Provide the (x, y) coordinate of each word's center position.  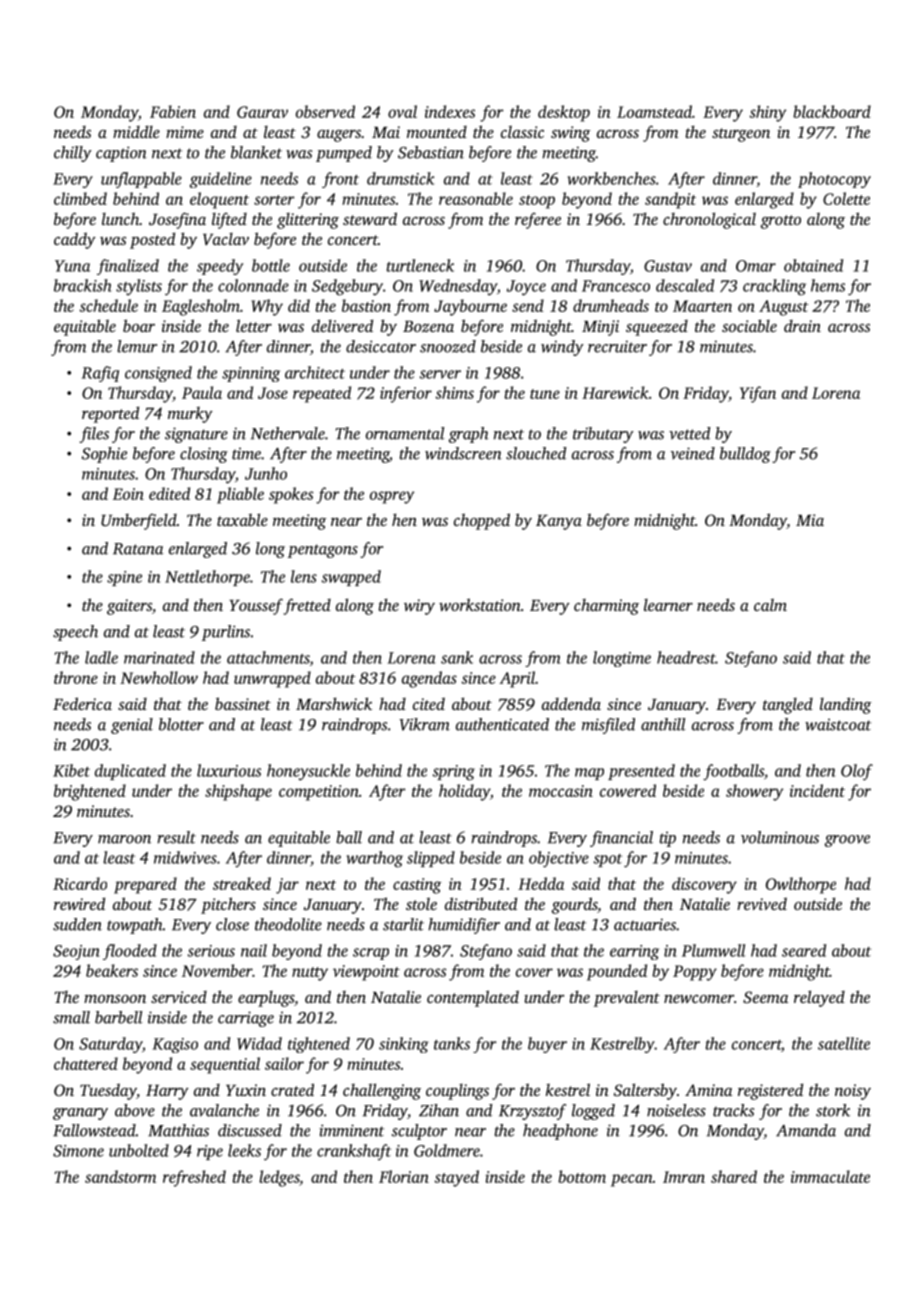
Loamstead (654, 111)
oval (402, 111)
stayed (456, 1178)
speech (75, 633)
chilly (73, 154)
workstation (480, 604)
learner (668, 605)
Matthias (178, 1130)
